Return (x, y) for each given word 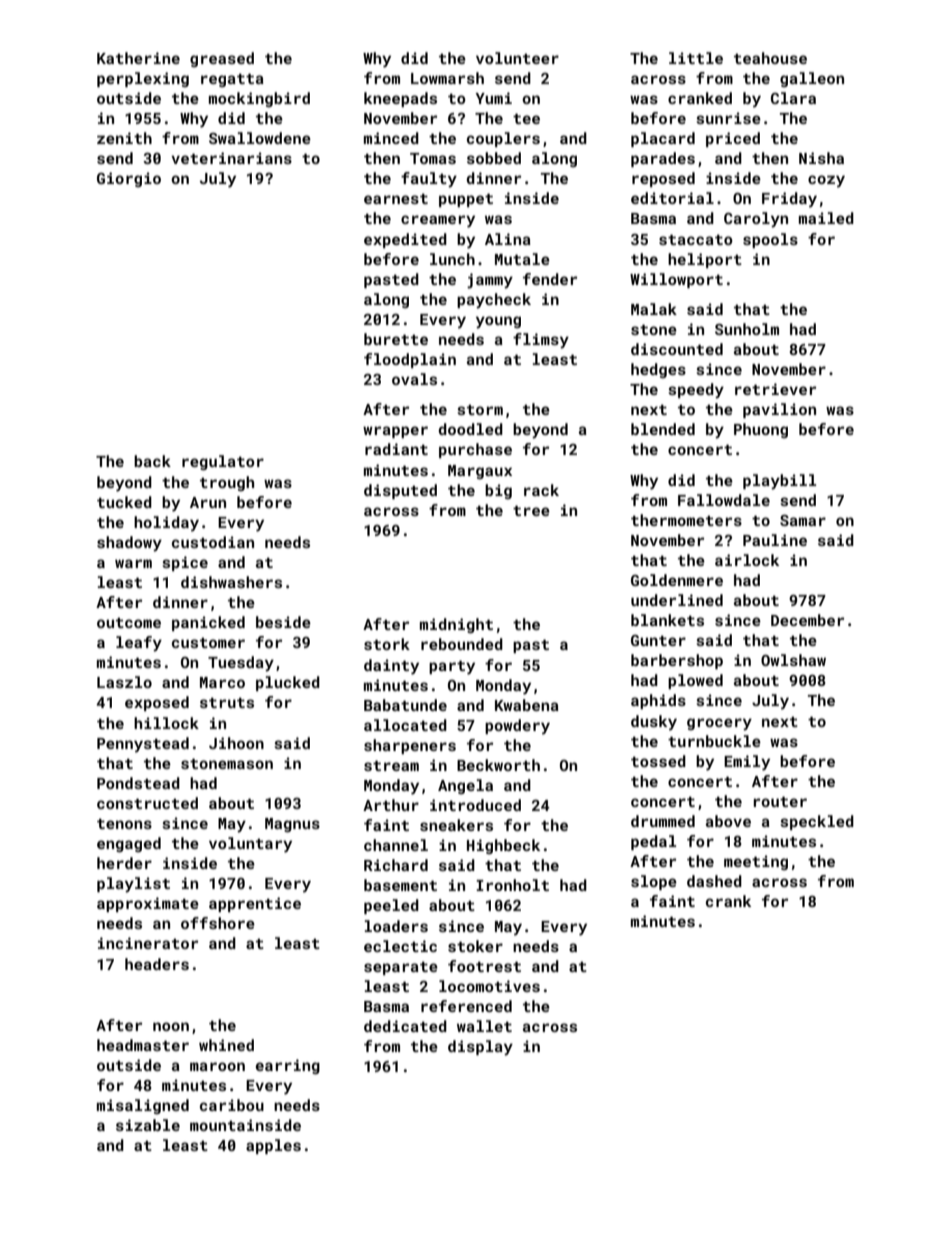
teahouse (770, 58)
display (480, 1048)
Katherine (138, 58)
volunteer (517, 58)
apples (273, 1146)
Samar (803, 520)
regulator (223, 462)
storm (480, 410)
